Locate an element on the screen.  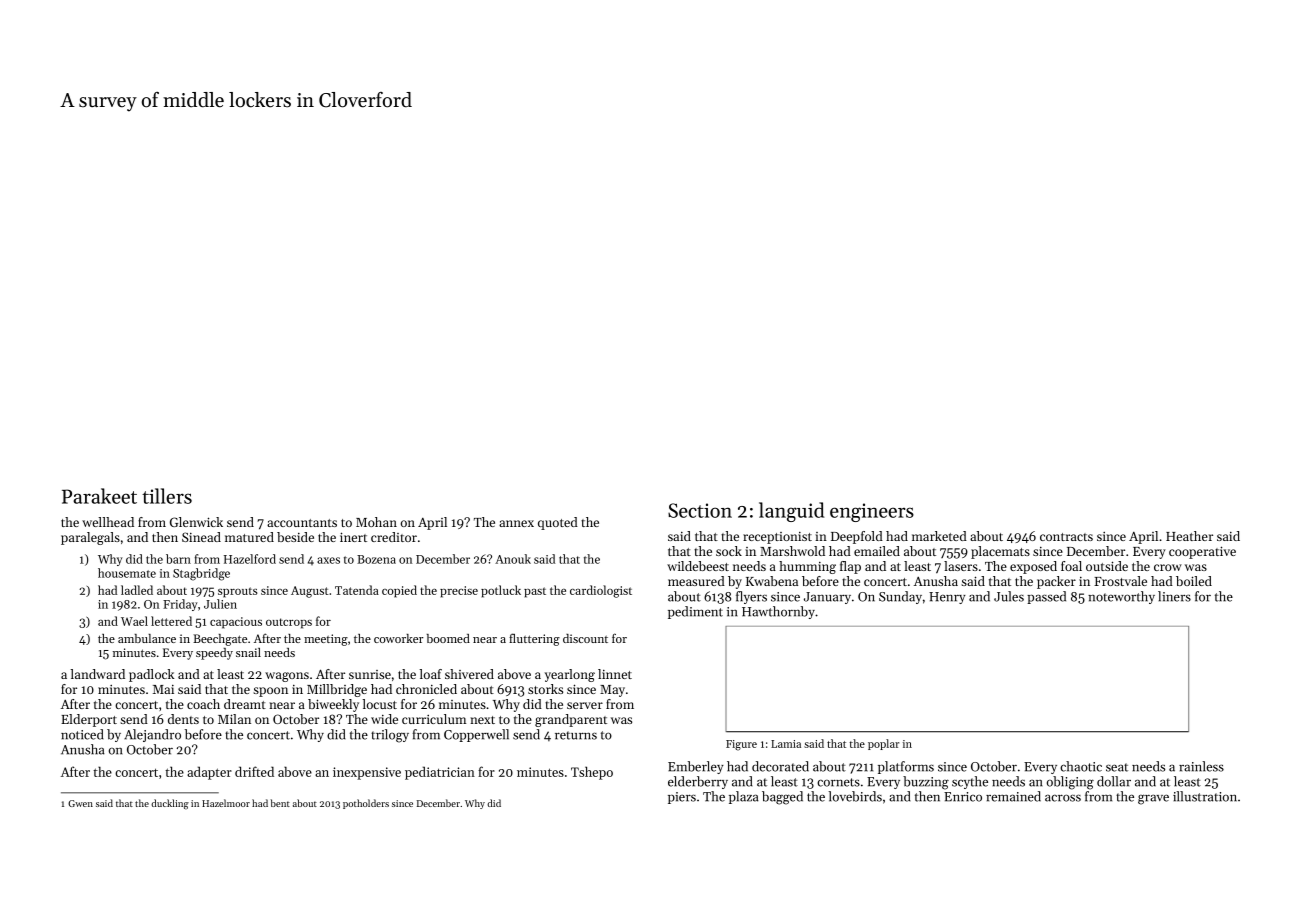
engineers is located at coordinates (872, 512).
